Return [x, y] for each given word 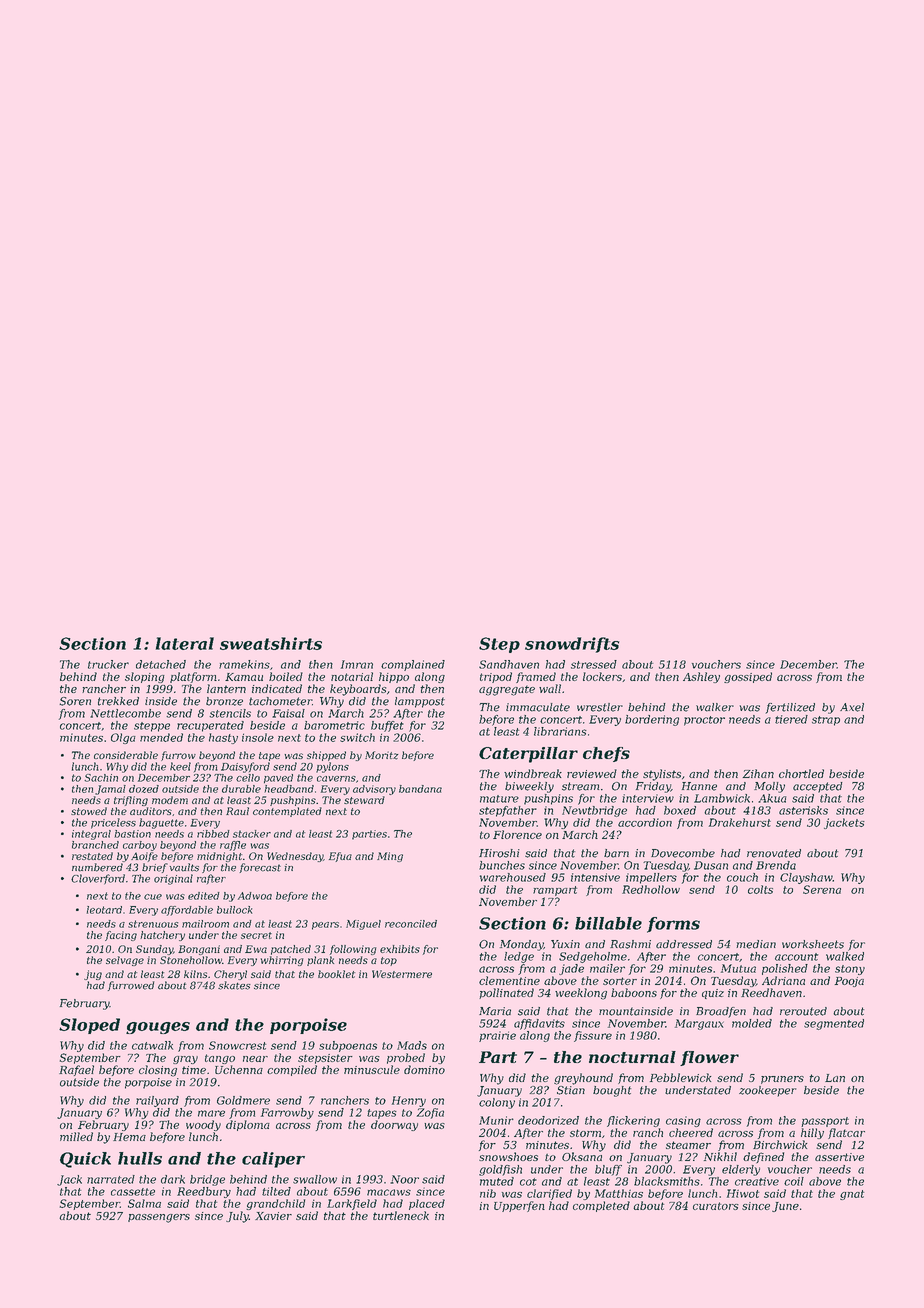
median [756, 944]
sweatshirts [271, 643]
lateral [185, 643]
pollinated [506, 993]
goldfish [500, 1170]
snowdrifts [572, 645]
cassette [133, 1192]
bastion [132, 834]
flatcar [846, 1133]
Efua [340, 857]
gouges [158, 1028]
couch [742, 877]
